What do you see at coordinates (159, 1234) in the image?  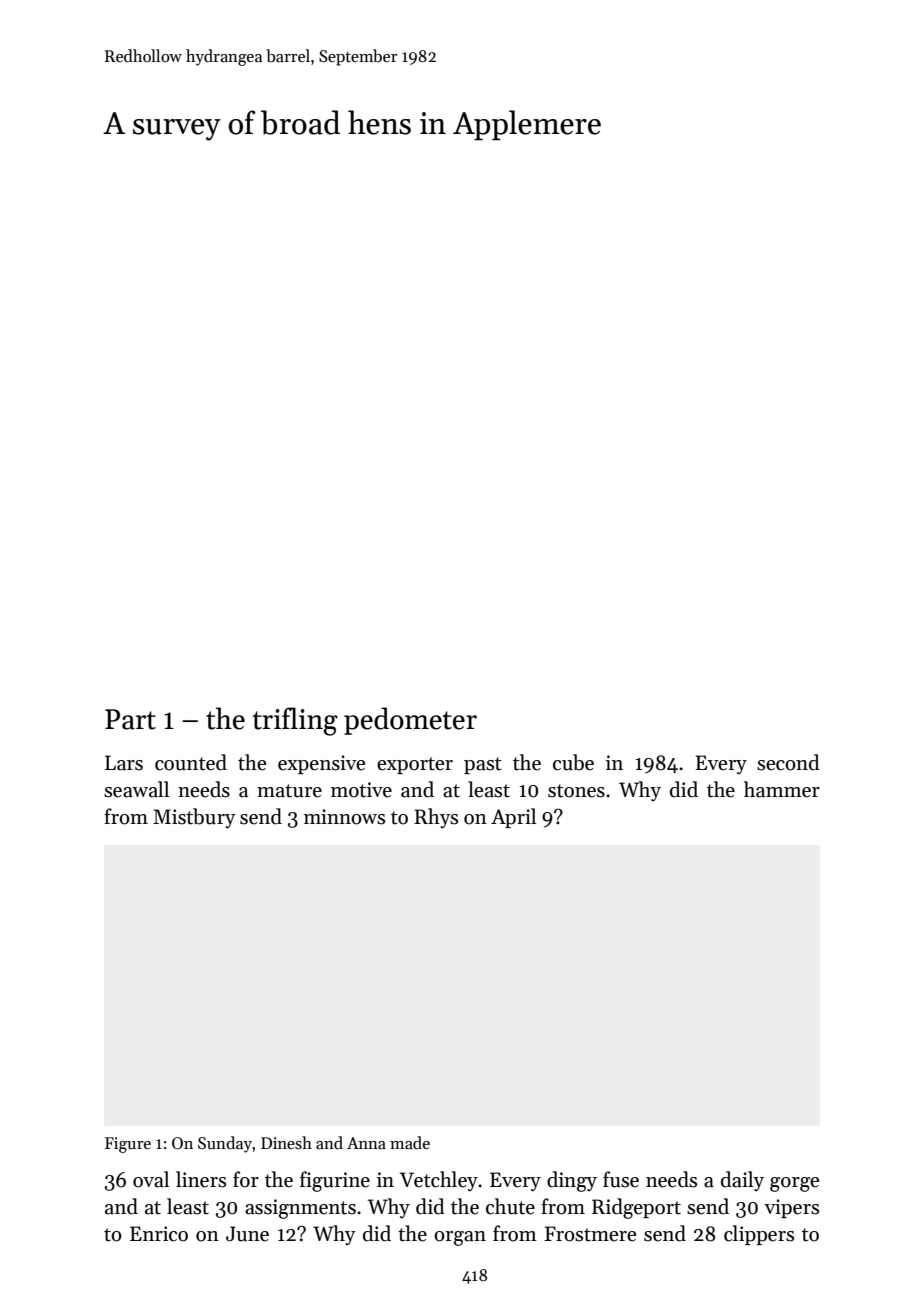 I see `Enrico` at bounding box center [159, 1234].
